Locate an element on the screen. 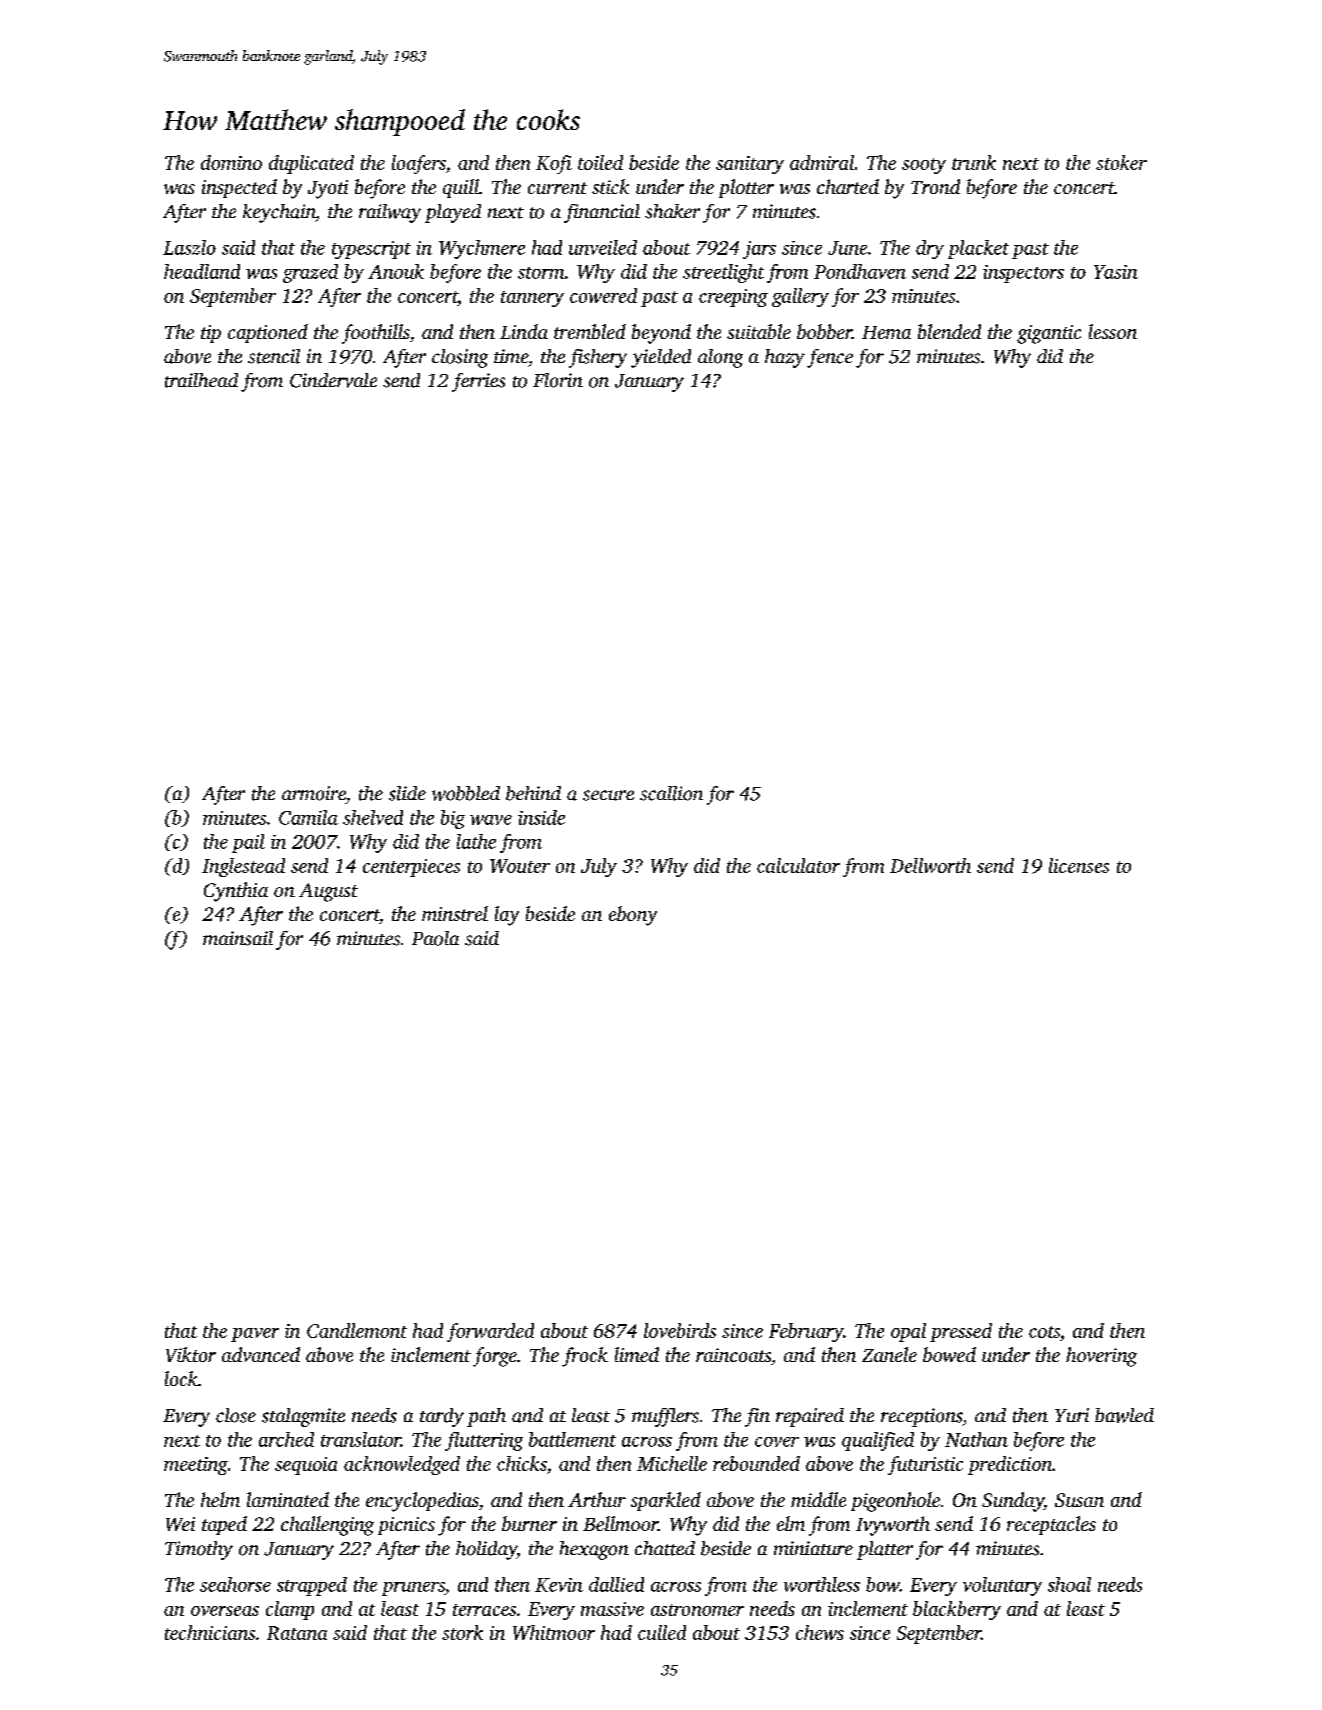 The height and width of the screenshot is (1710, 1322). stork is located at coordinates (462, 1632).
